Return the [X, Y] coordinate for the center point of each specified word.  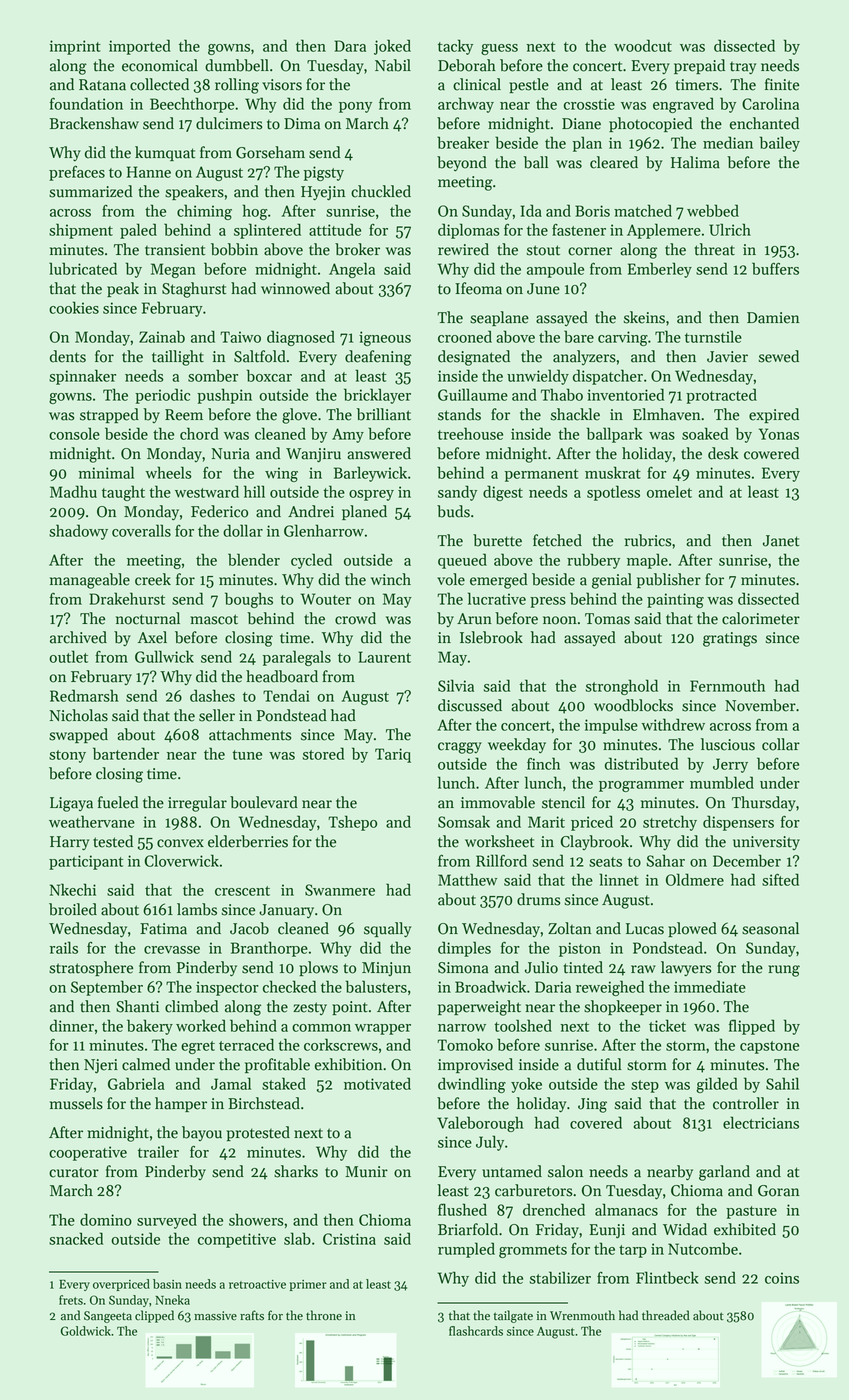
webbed [713, 210]
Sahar [665, 860]
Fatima [163, 929]
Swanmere [340, 890]
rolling [237, 86]
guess [499, 49]
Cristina [349, 1239]
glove [299, 416]
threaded [666, 1315]
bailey [780, 144]
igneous [385, 338]
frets [71, 1300]
